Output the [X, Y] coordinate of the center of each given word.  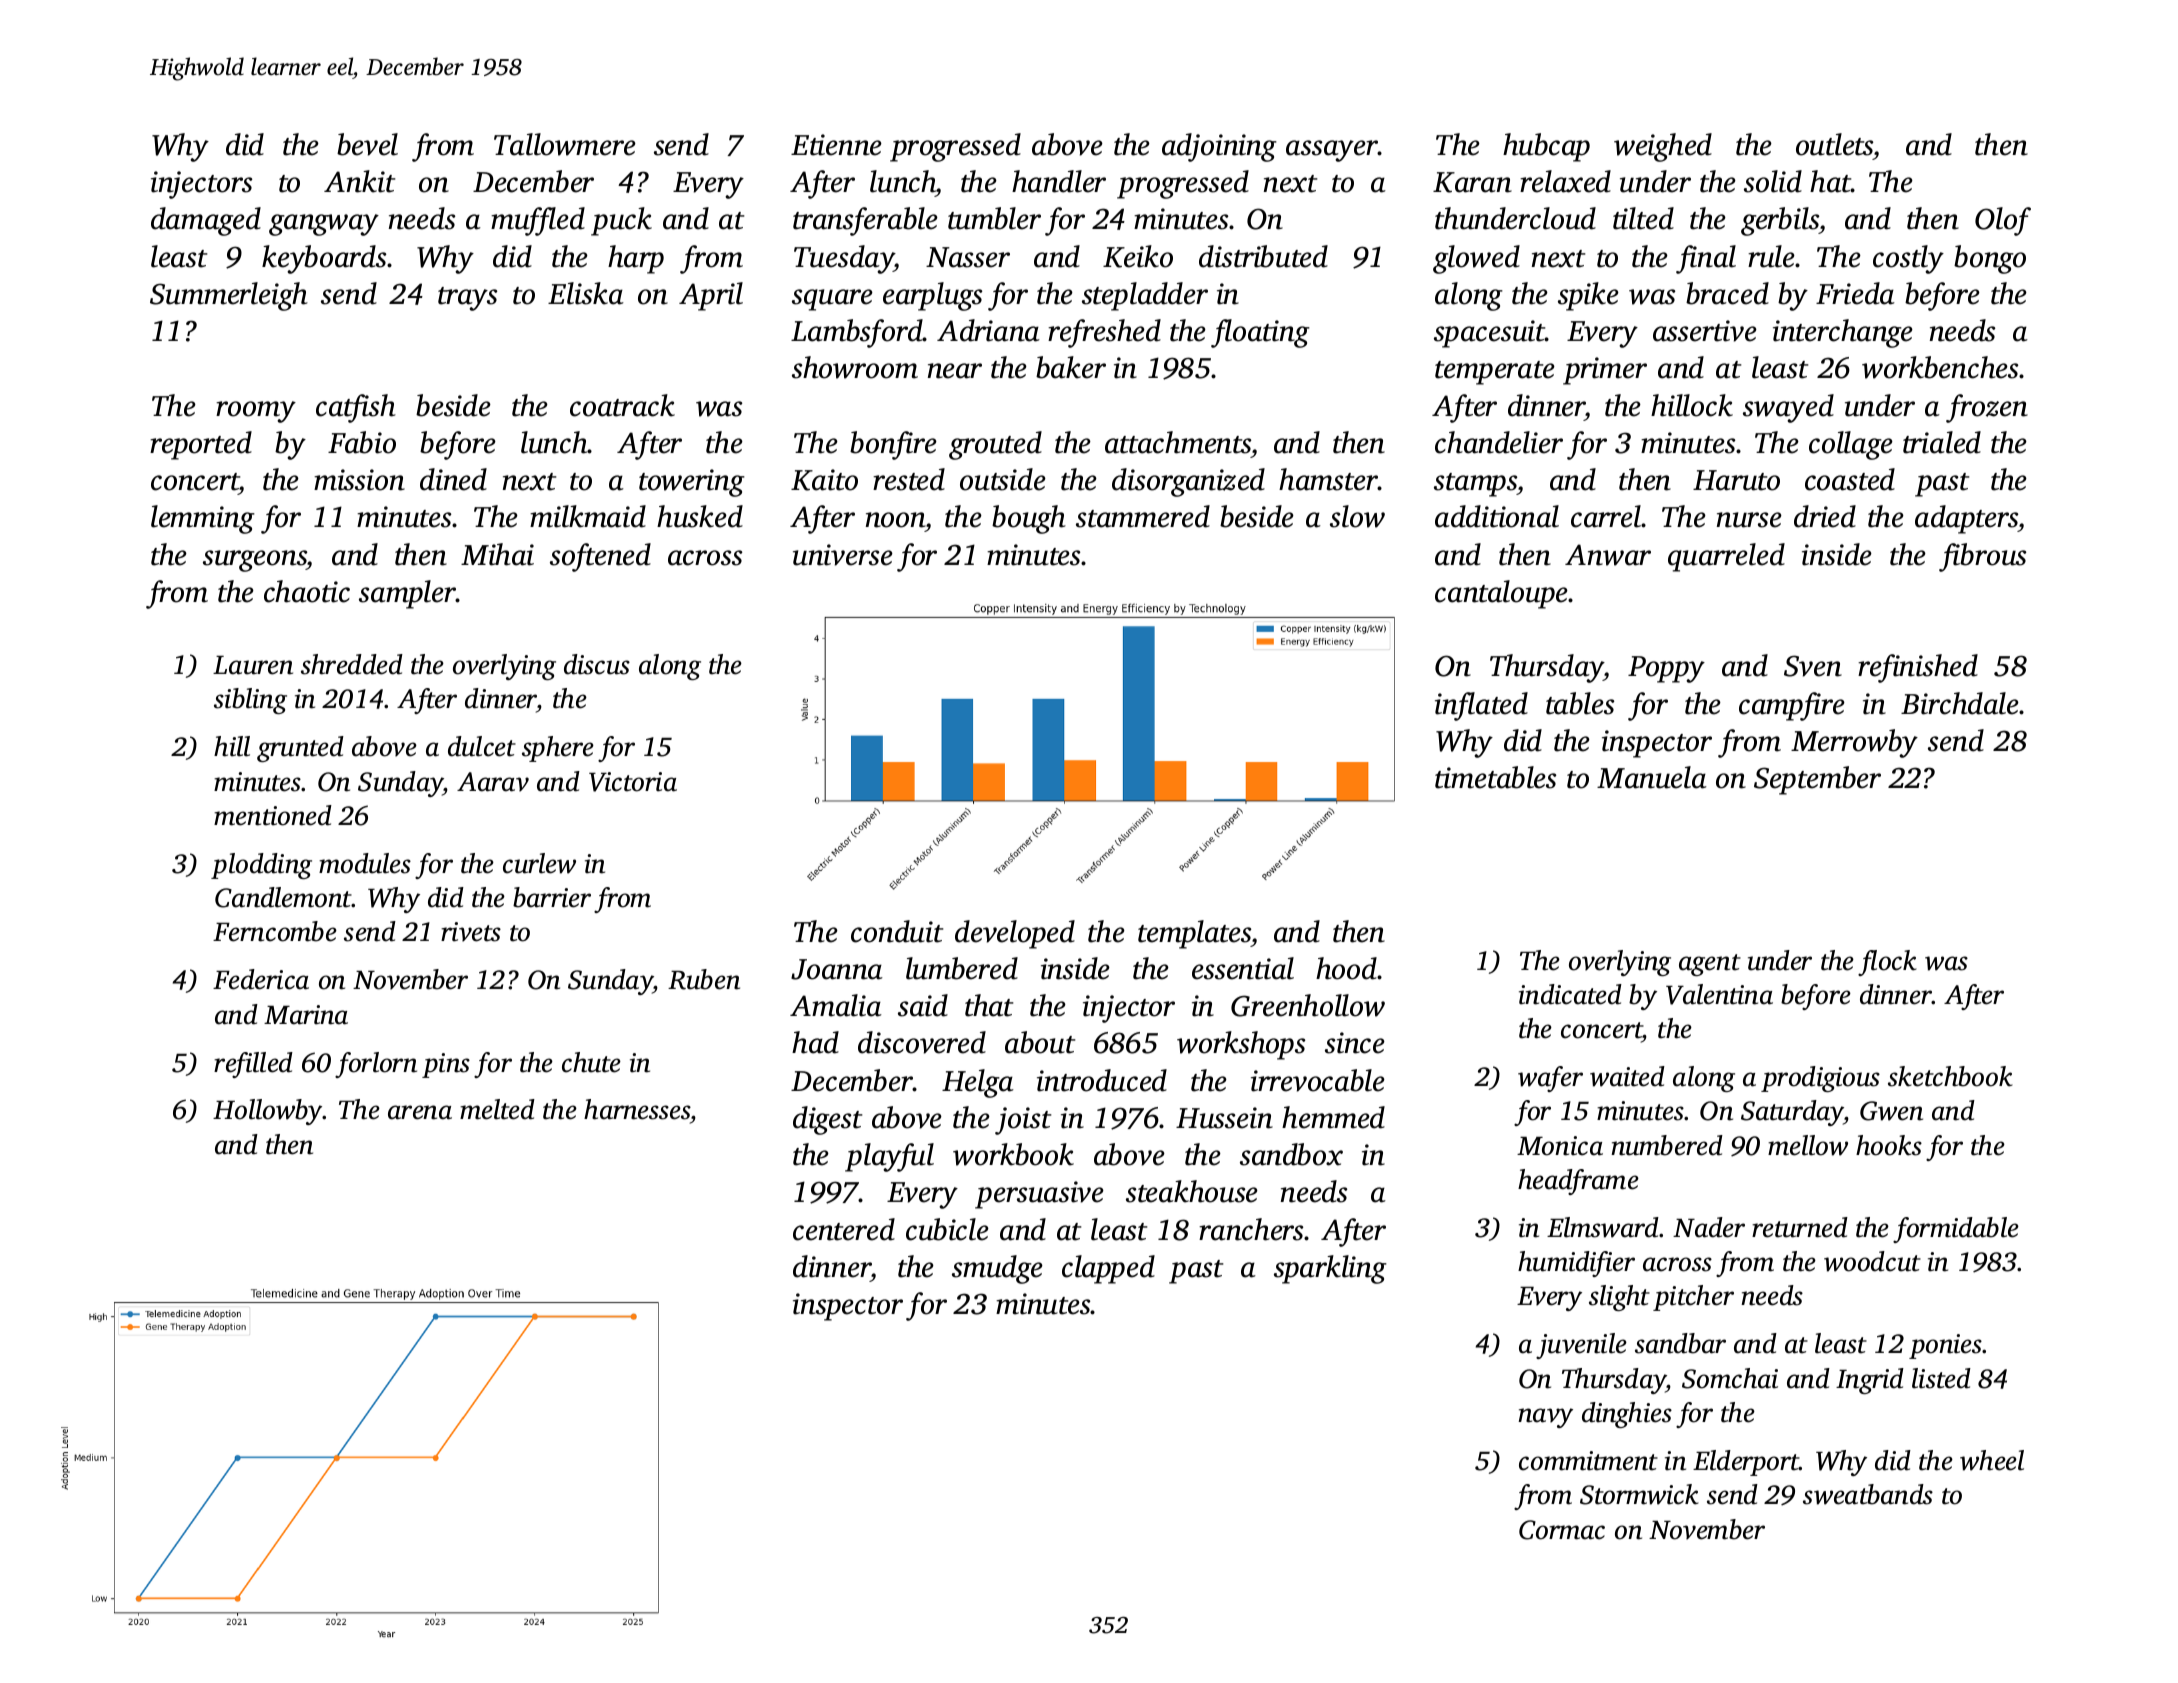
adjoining [1219, 147]
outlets [1834, 144]
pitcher [1693, 1298]
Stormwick [1639, 1494]
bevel [367, 144]
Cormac [1562, 1530]
